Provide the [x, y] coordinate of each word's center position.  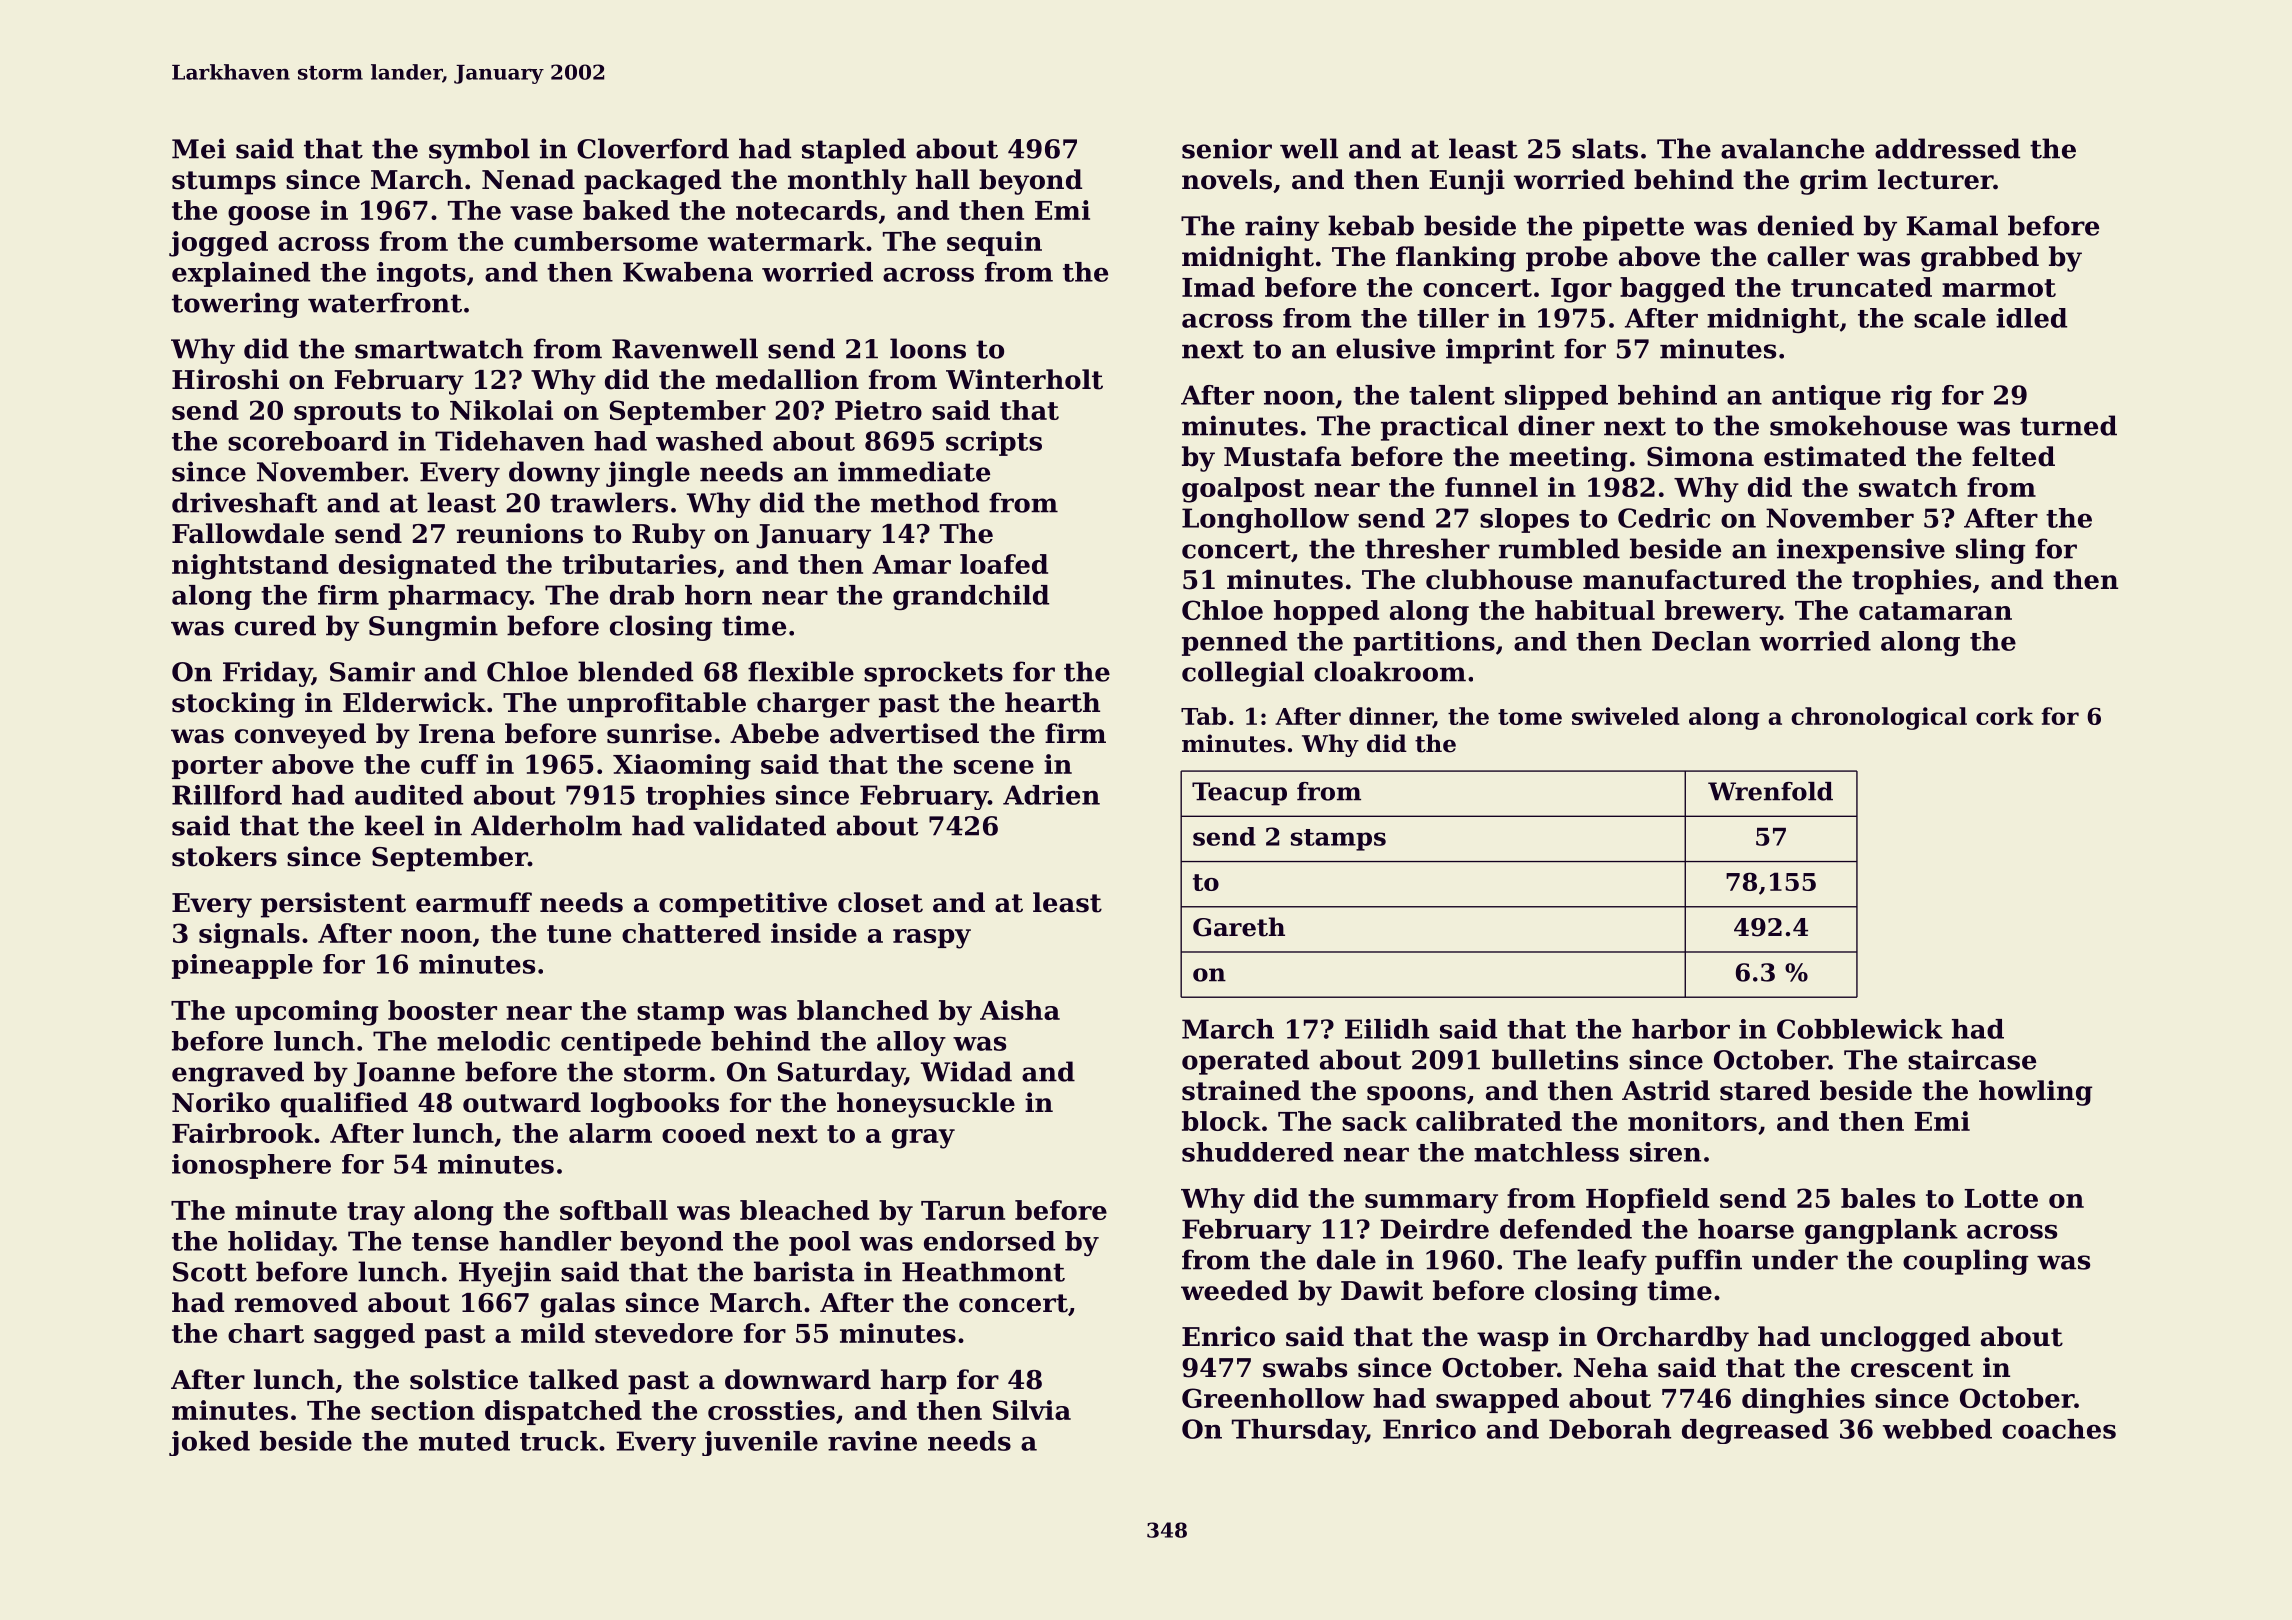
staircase [1972, 1059]
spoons [1416, 1096]
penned [1234, 643]
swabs [1305, 1367]
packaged [652, 182]
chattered [691, 933]
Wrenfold [1770, 791]
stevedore [664, 1333]
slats [1605, 148]
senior [1227, 148]
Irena [457, 734]
